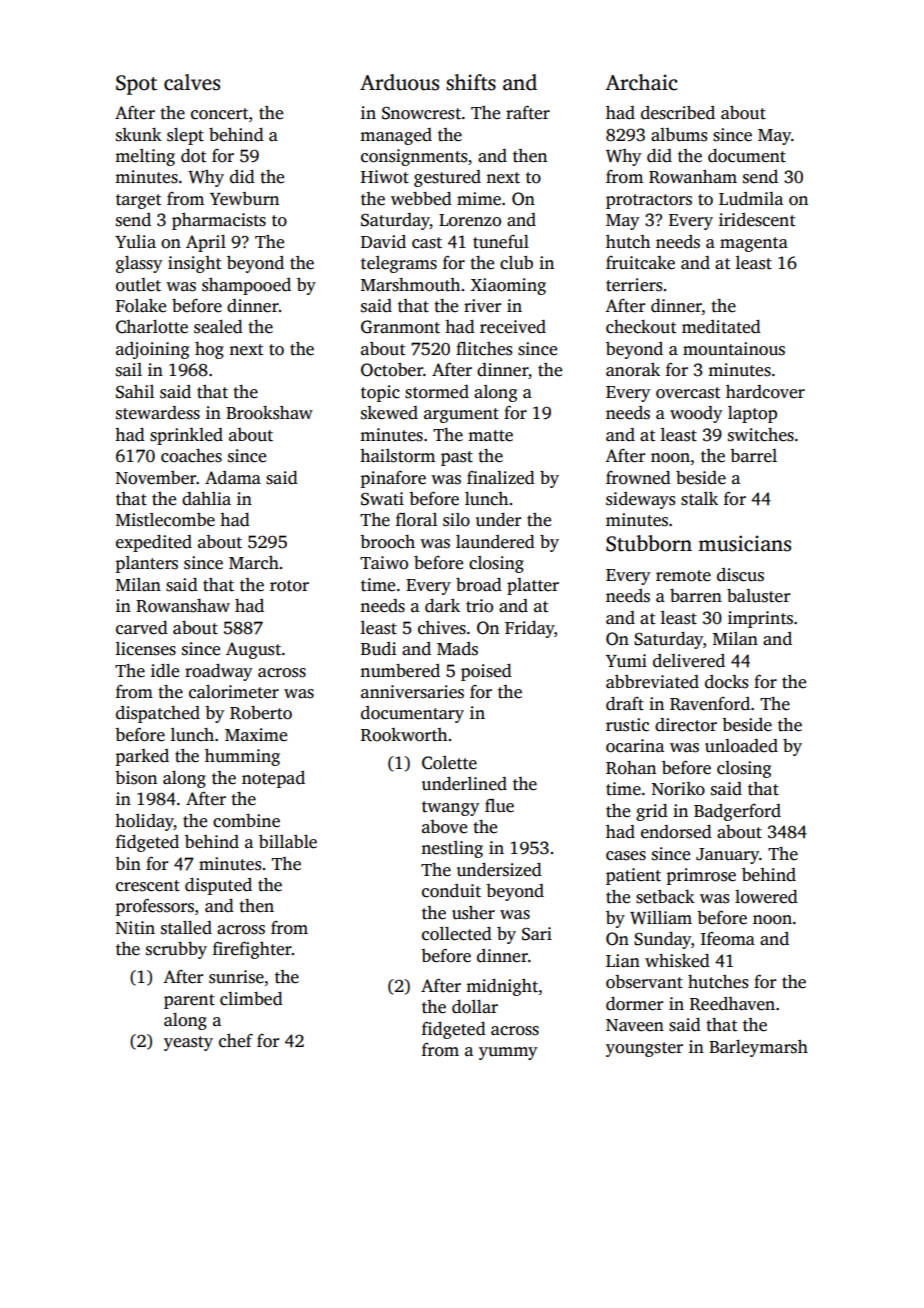 This document has width=924, height=1308. Describe the element at coordinates (220, 114) in the document. I see `concert` at that location.
